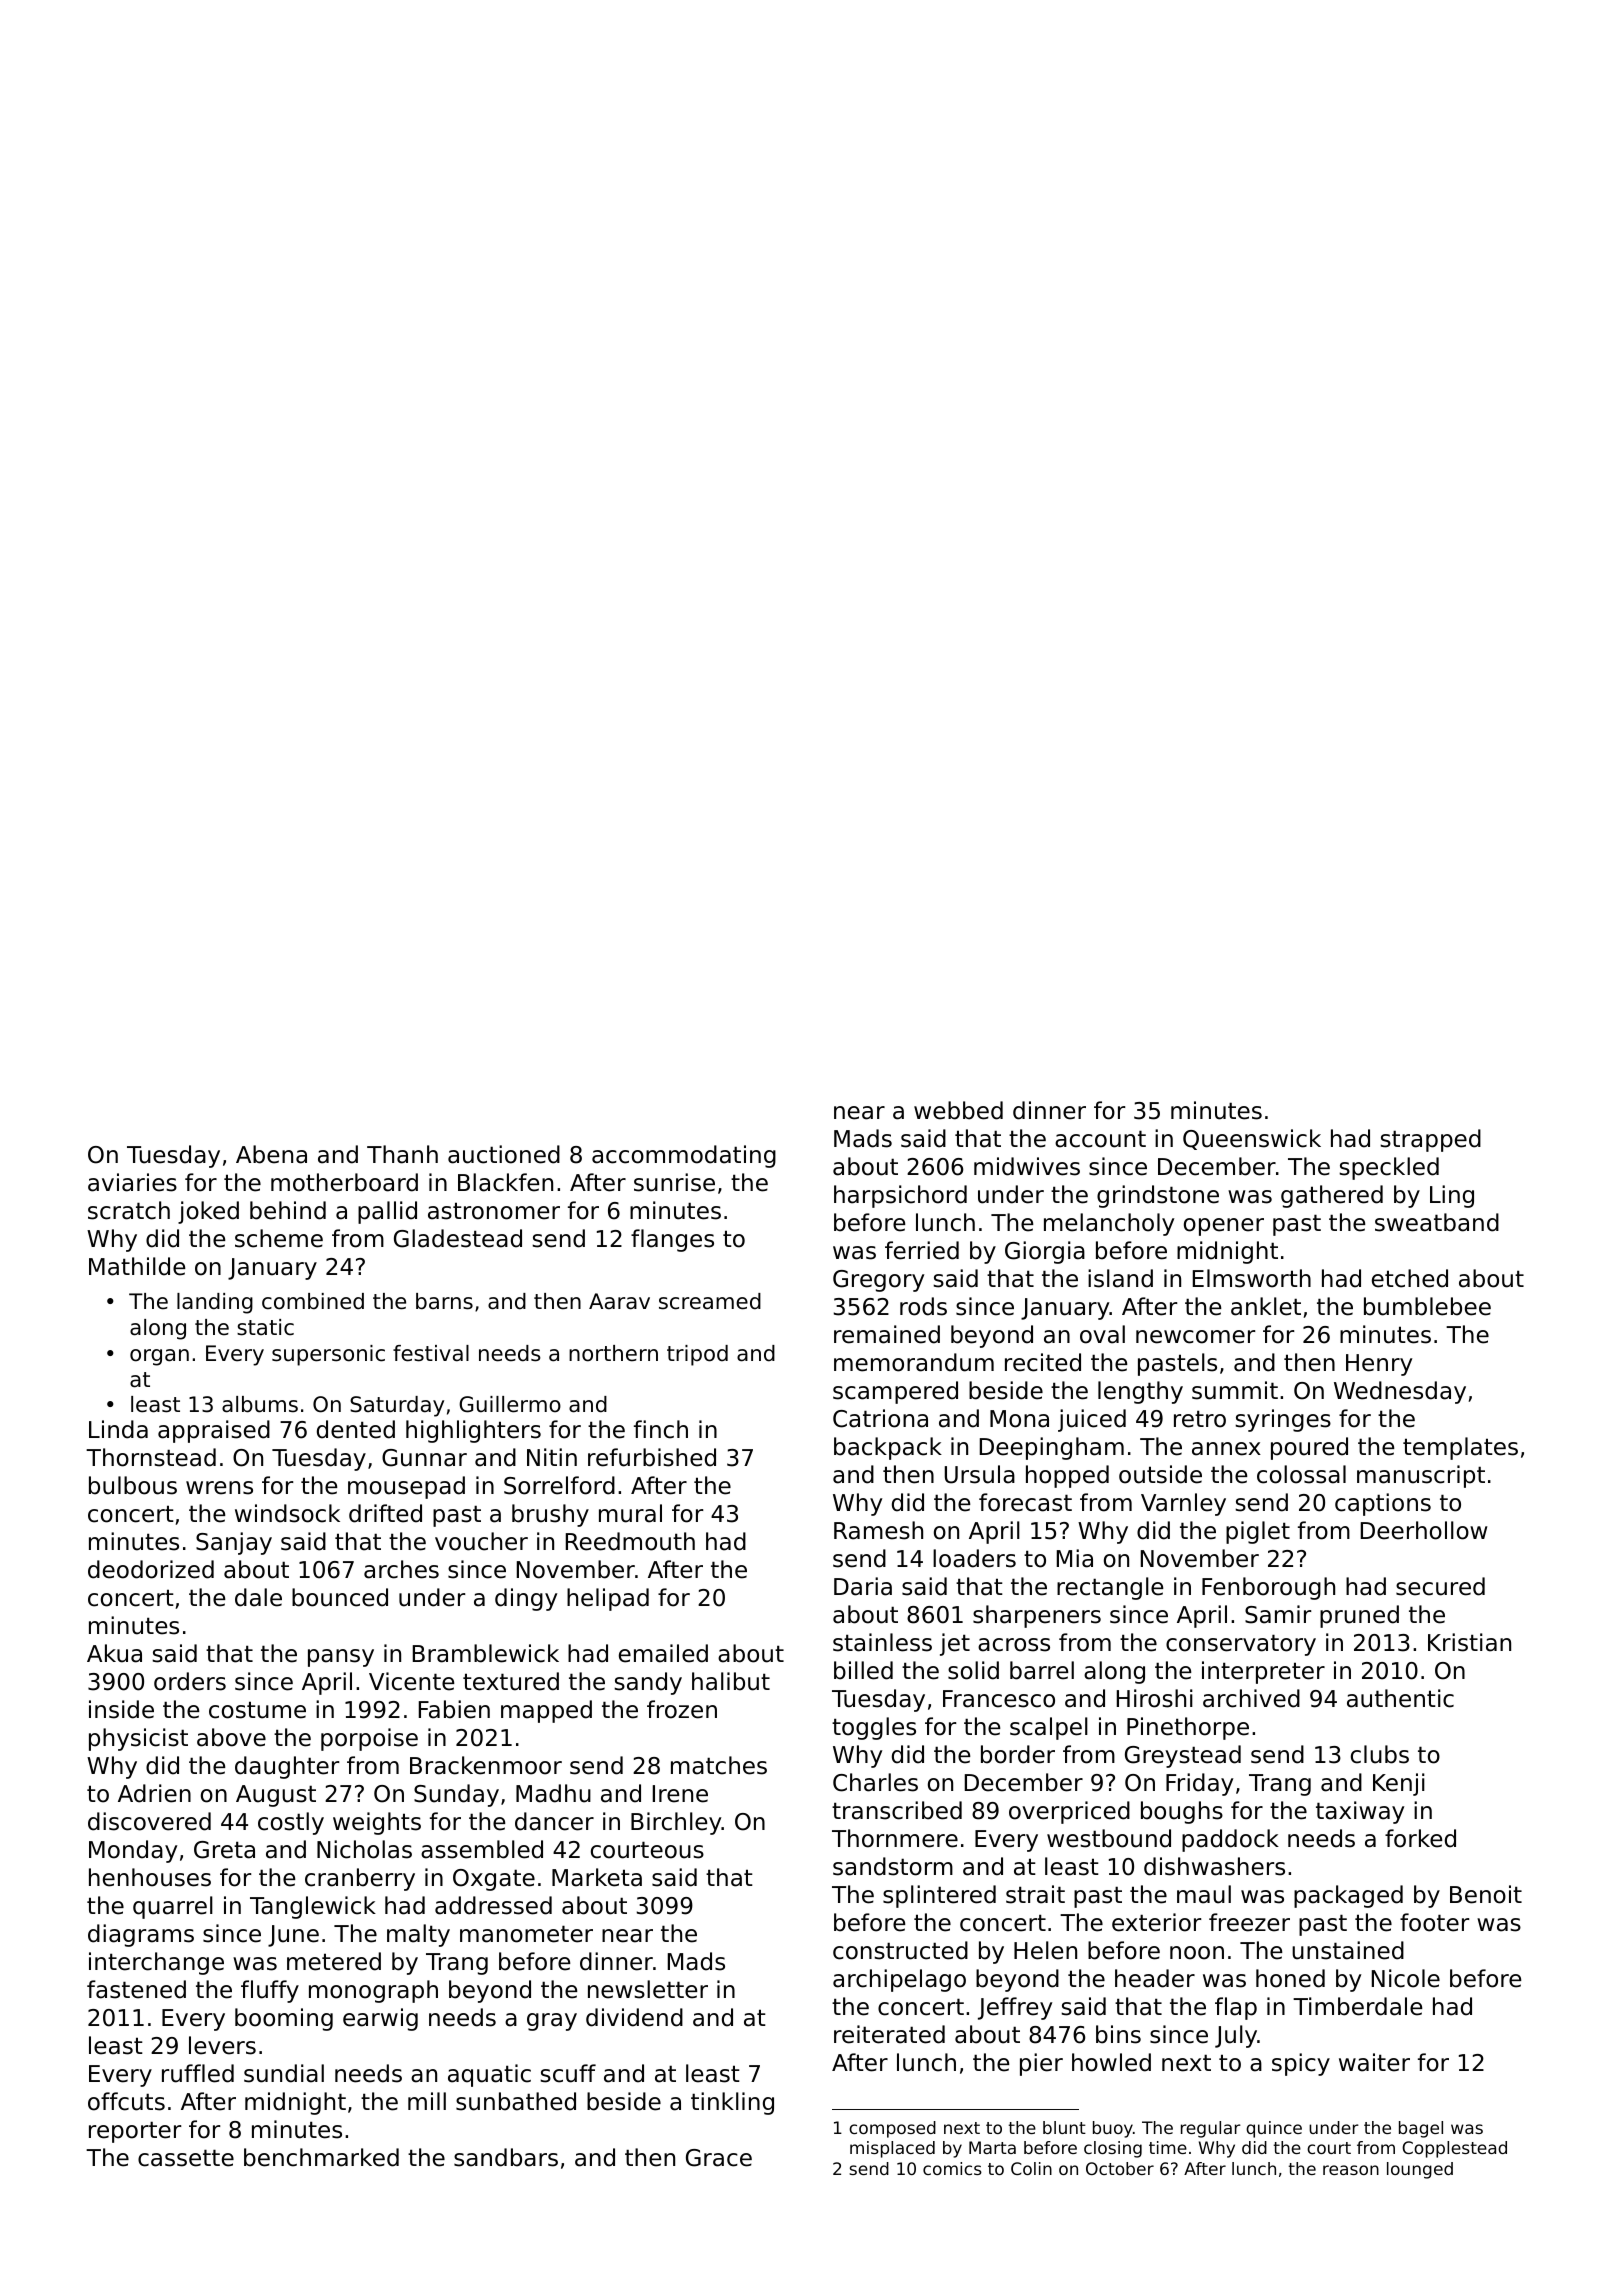  What do you see at coordinates (1469, 1642) in the image?
I see `Kristian` at bounding box center [1469, 1642].
